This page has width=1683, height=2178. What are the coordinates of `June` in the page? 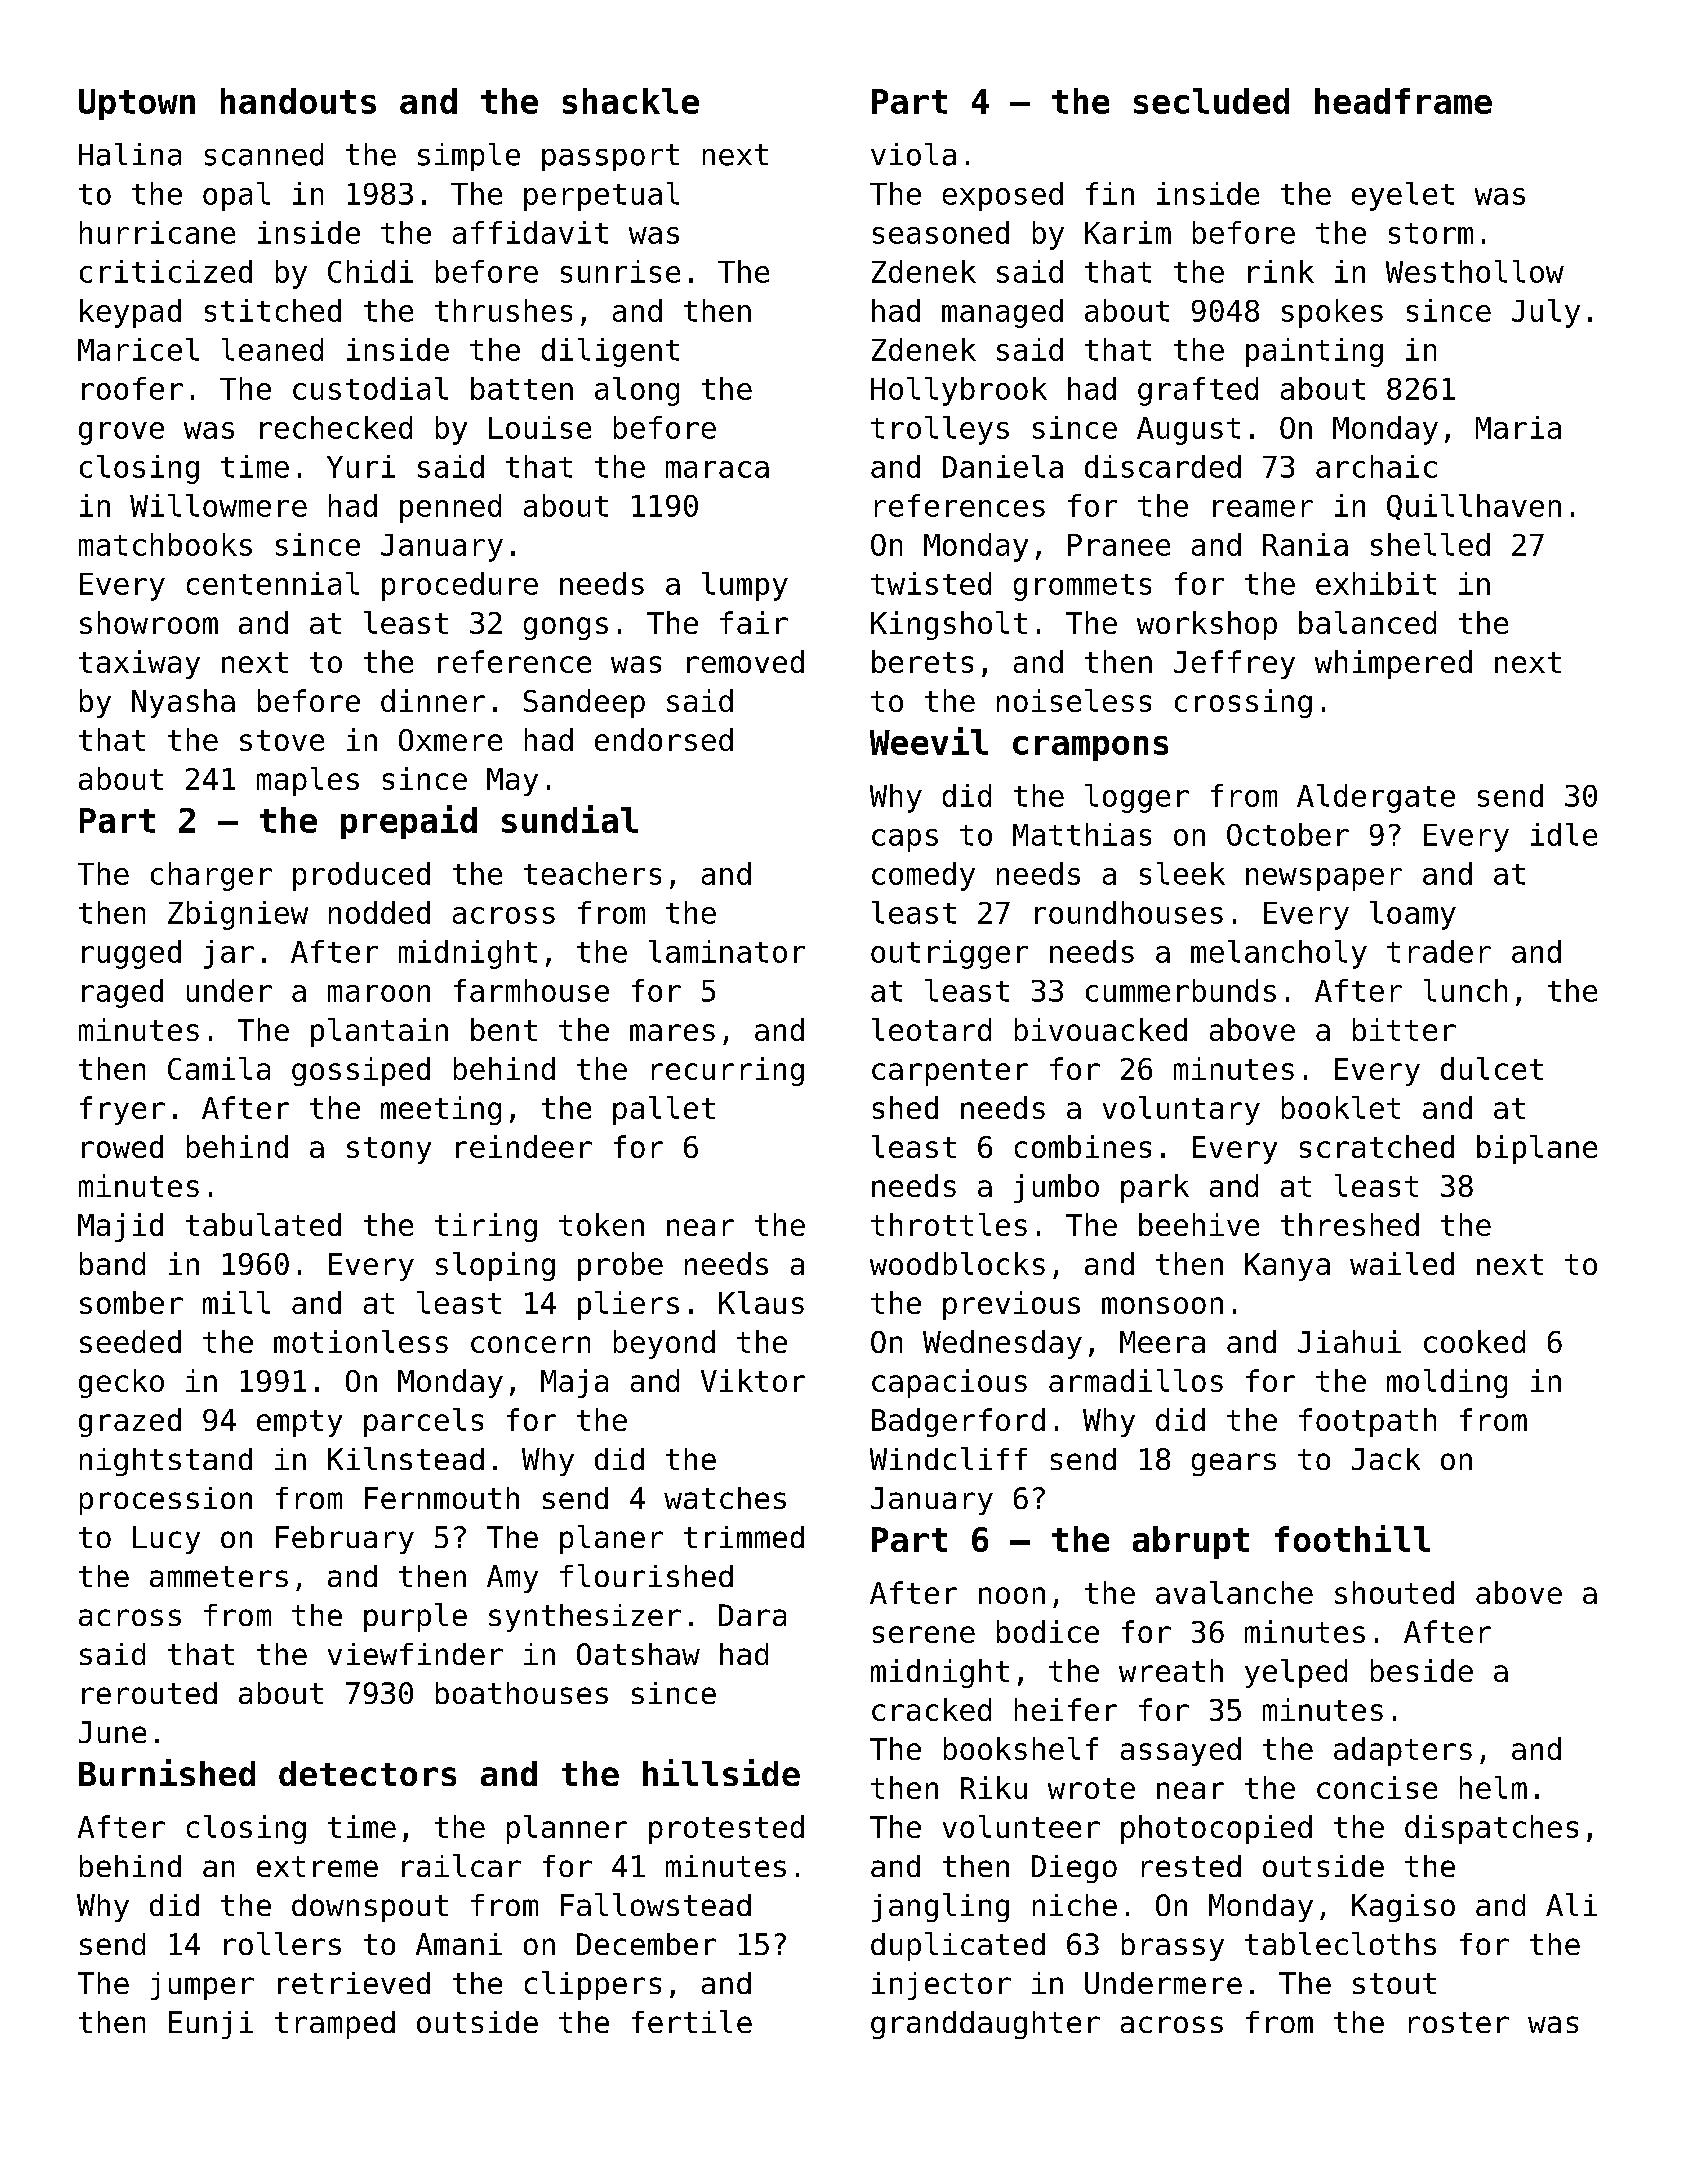 It's located at (112, 1732).
